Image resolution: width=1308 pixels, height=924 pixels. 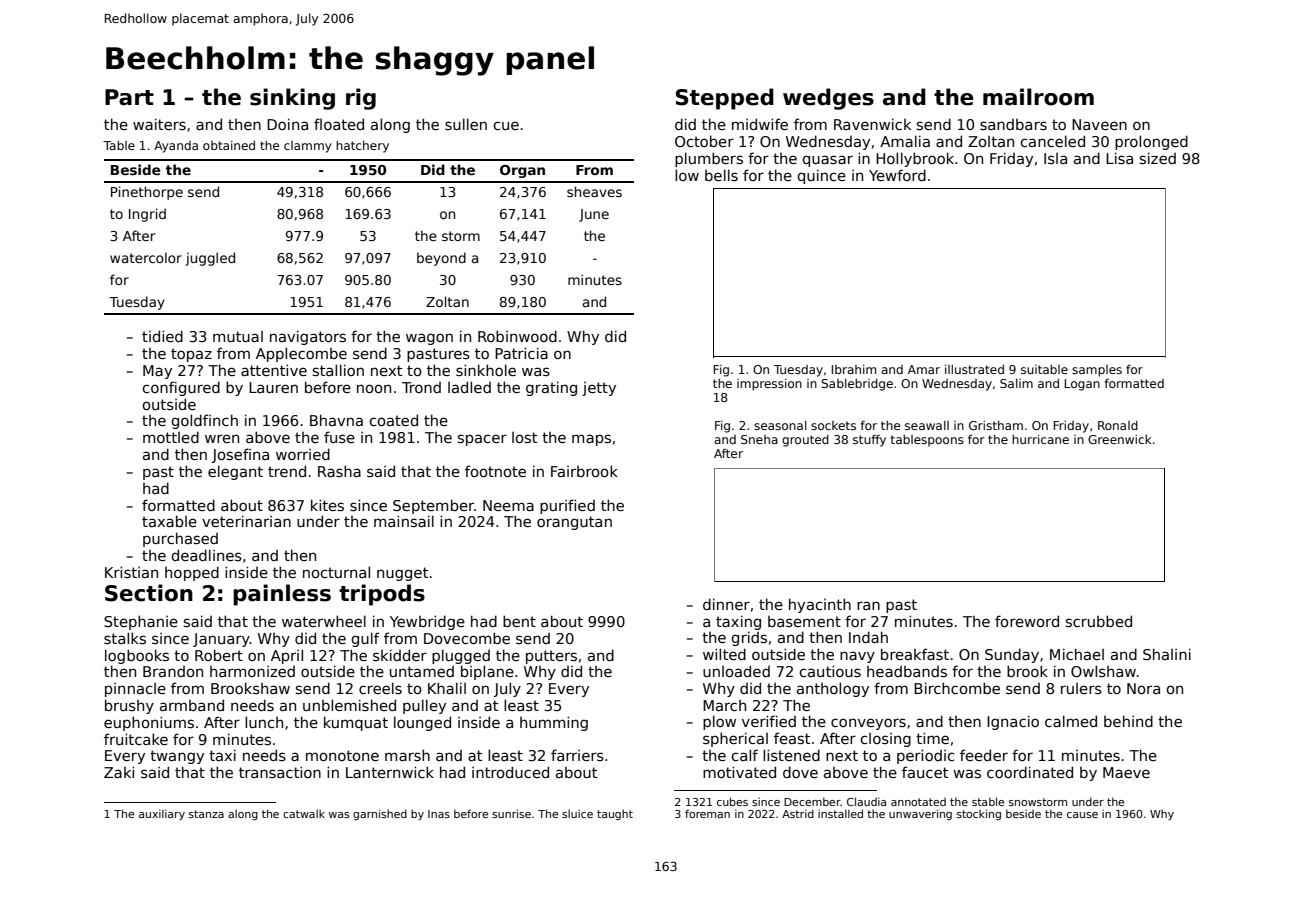 I want to click on Ingrid, so click(x=147, y=215).
